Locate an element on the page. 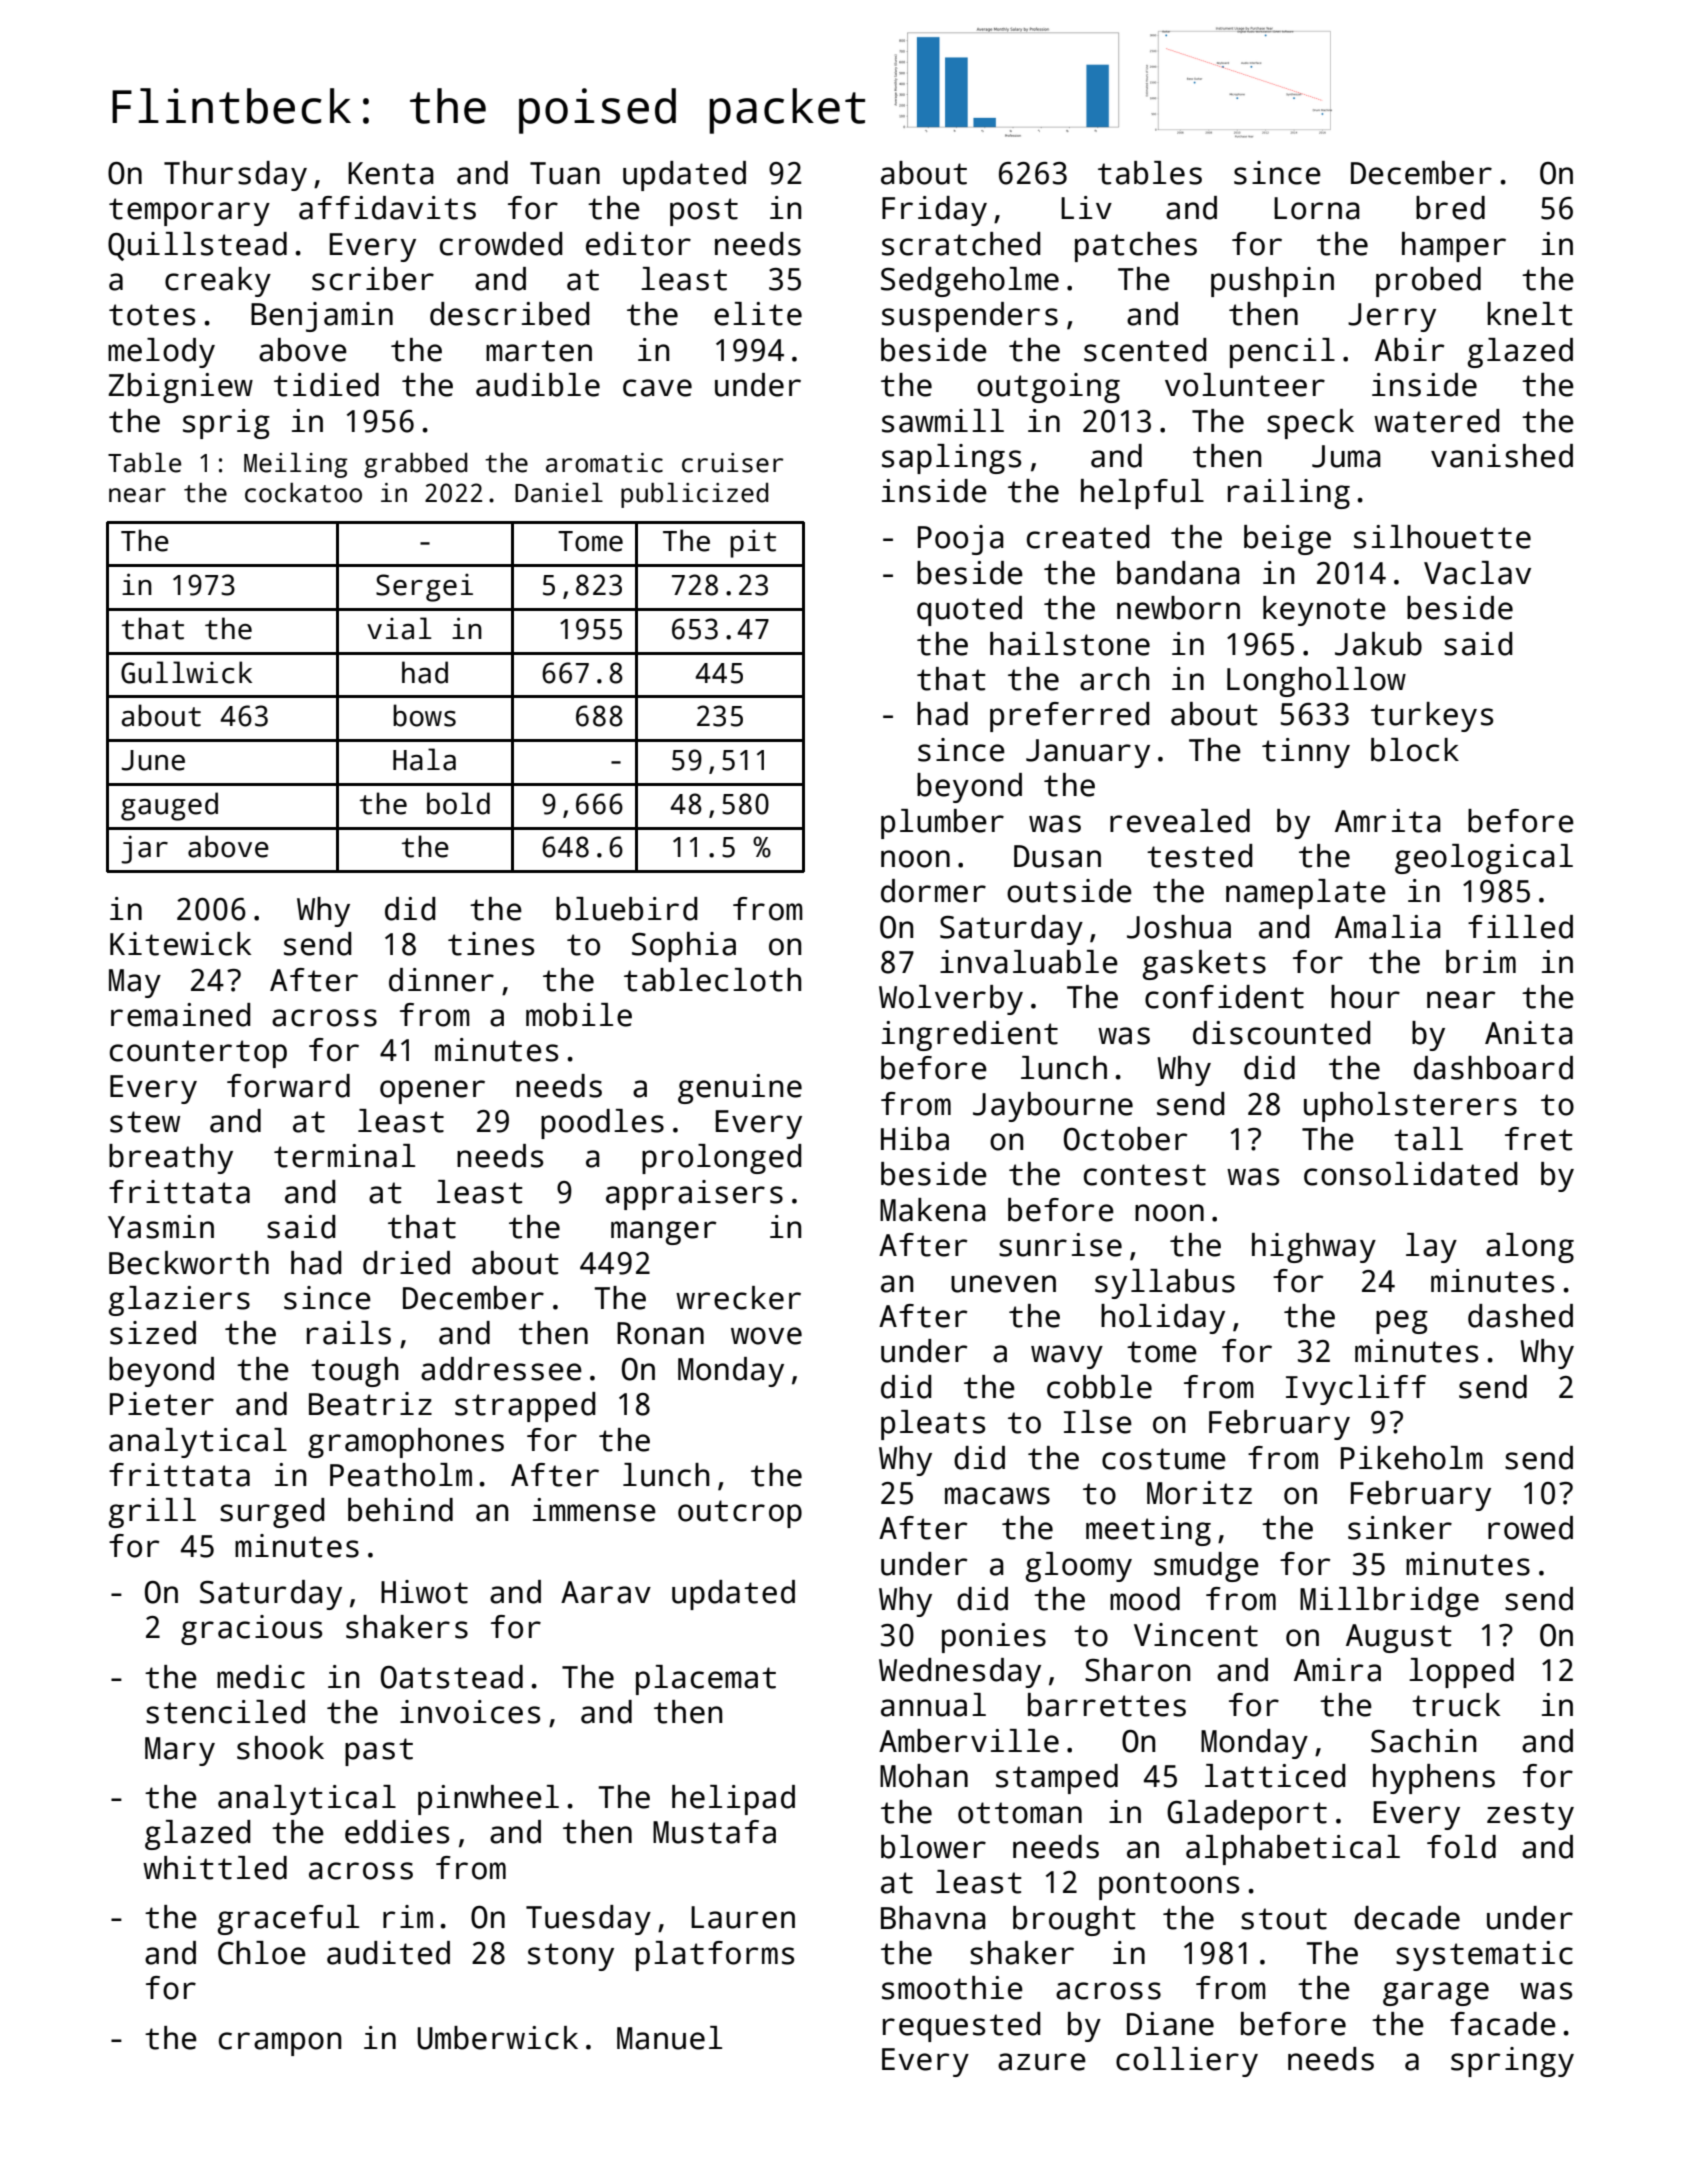  surged is located at coordinates (272, 1513).
